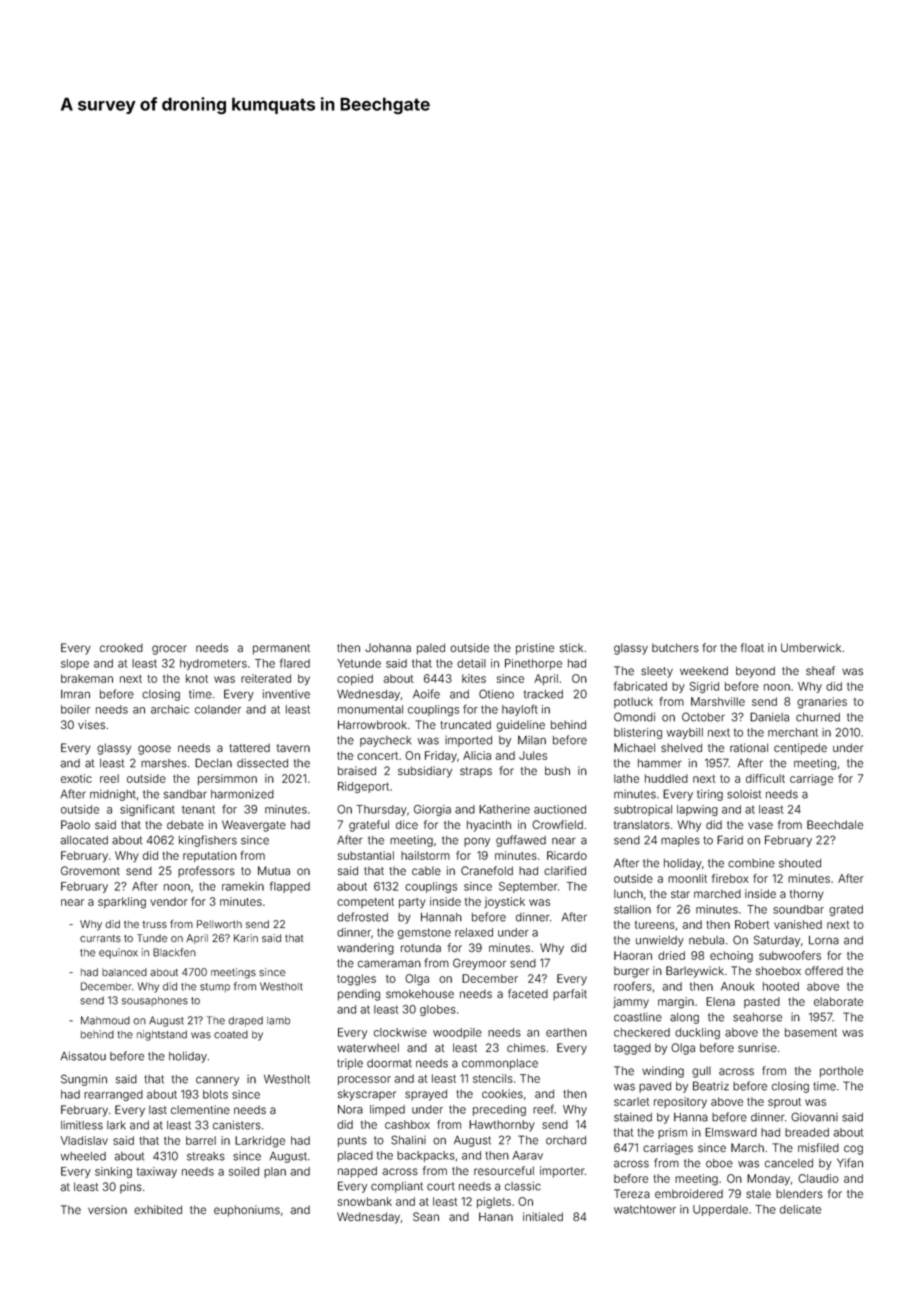  Describe the element at coordinates (697, 810) in the image. I see `lapwing` at that location.
